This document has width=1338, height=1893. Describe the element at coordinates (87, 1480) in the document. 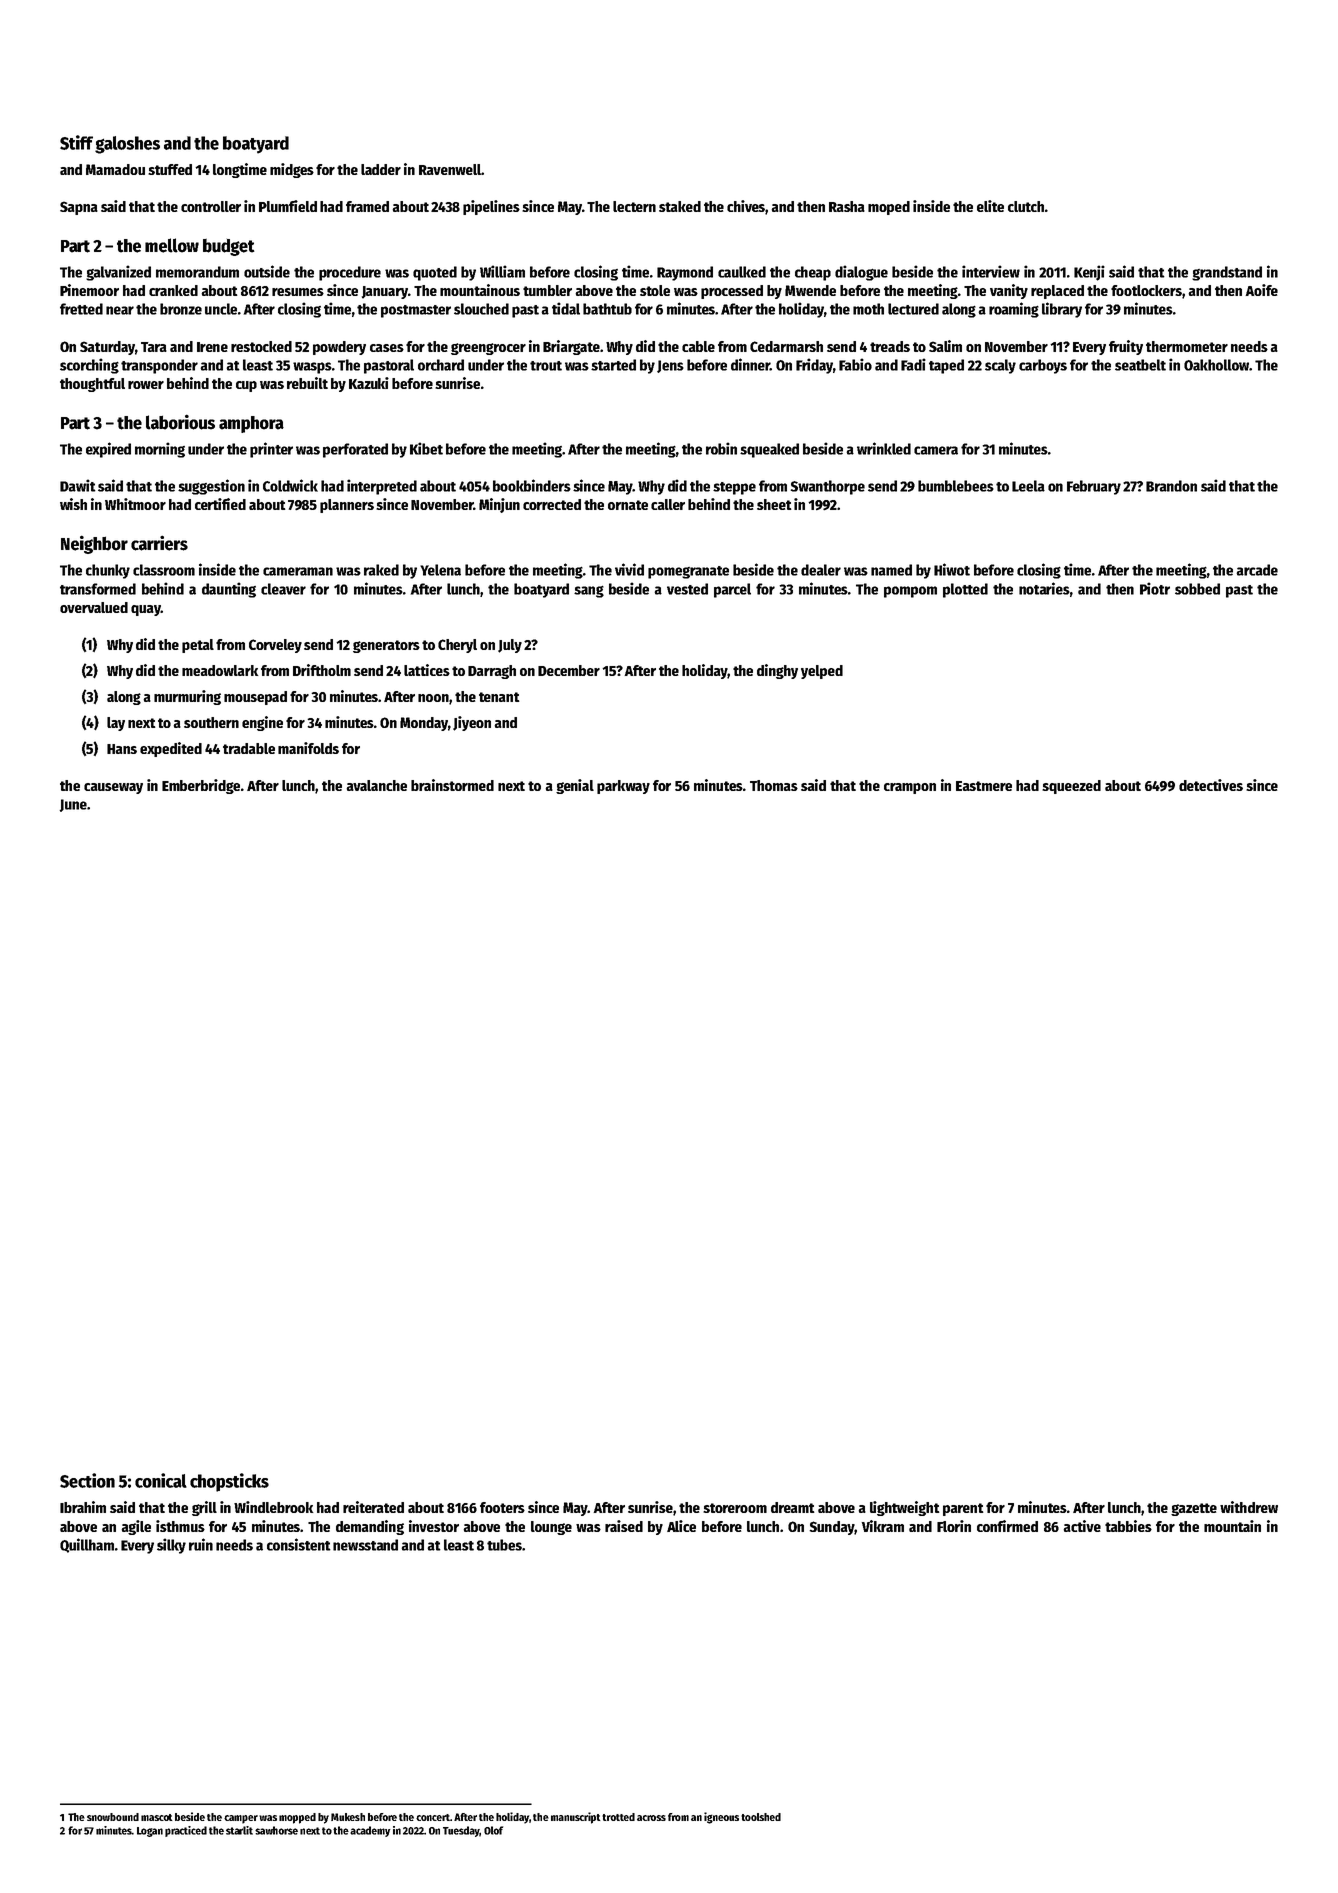

I see `Section` at that location.
